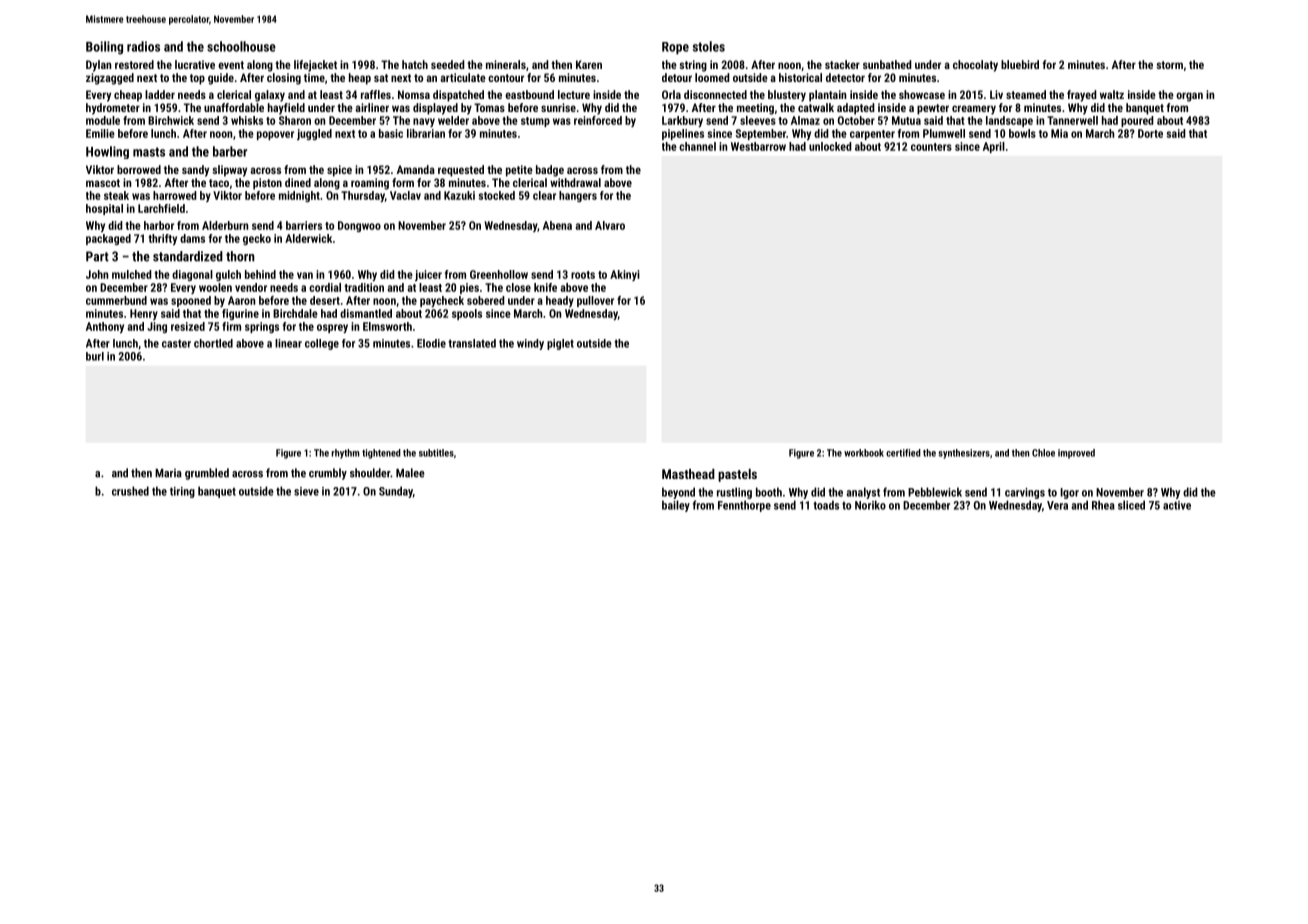 Image resolution: width=1308 pixels, height=924 pixels. Describe the element at coordinates (1026, 94) in the page. I see `steamed` at that location.
